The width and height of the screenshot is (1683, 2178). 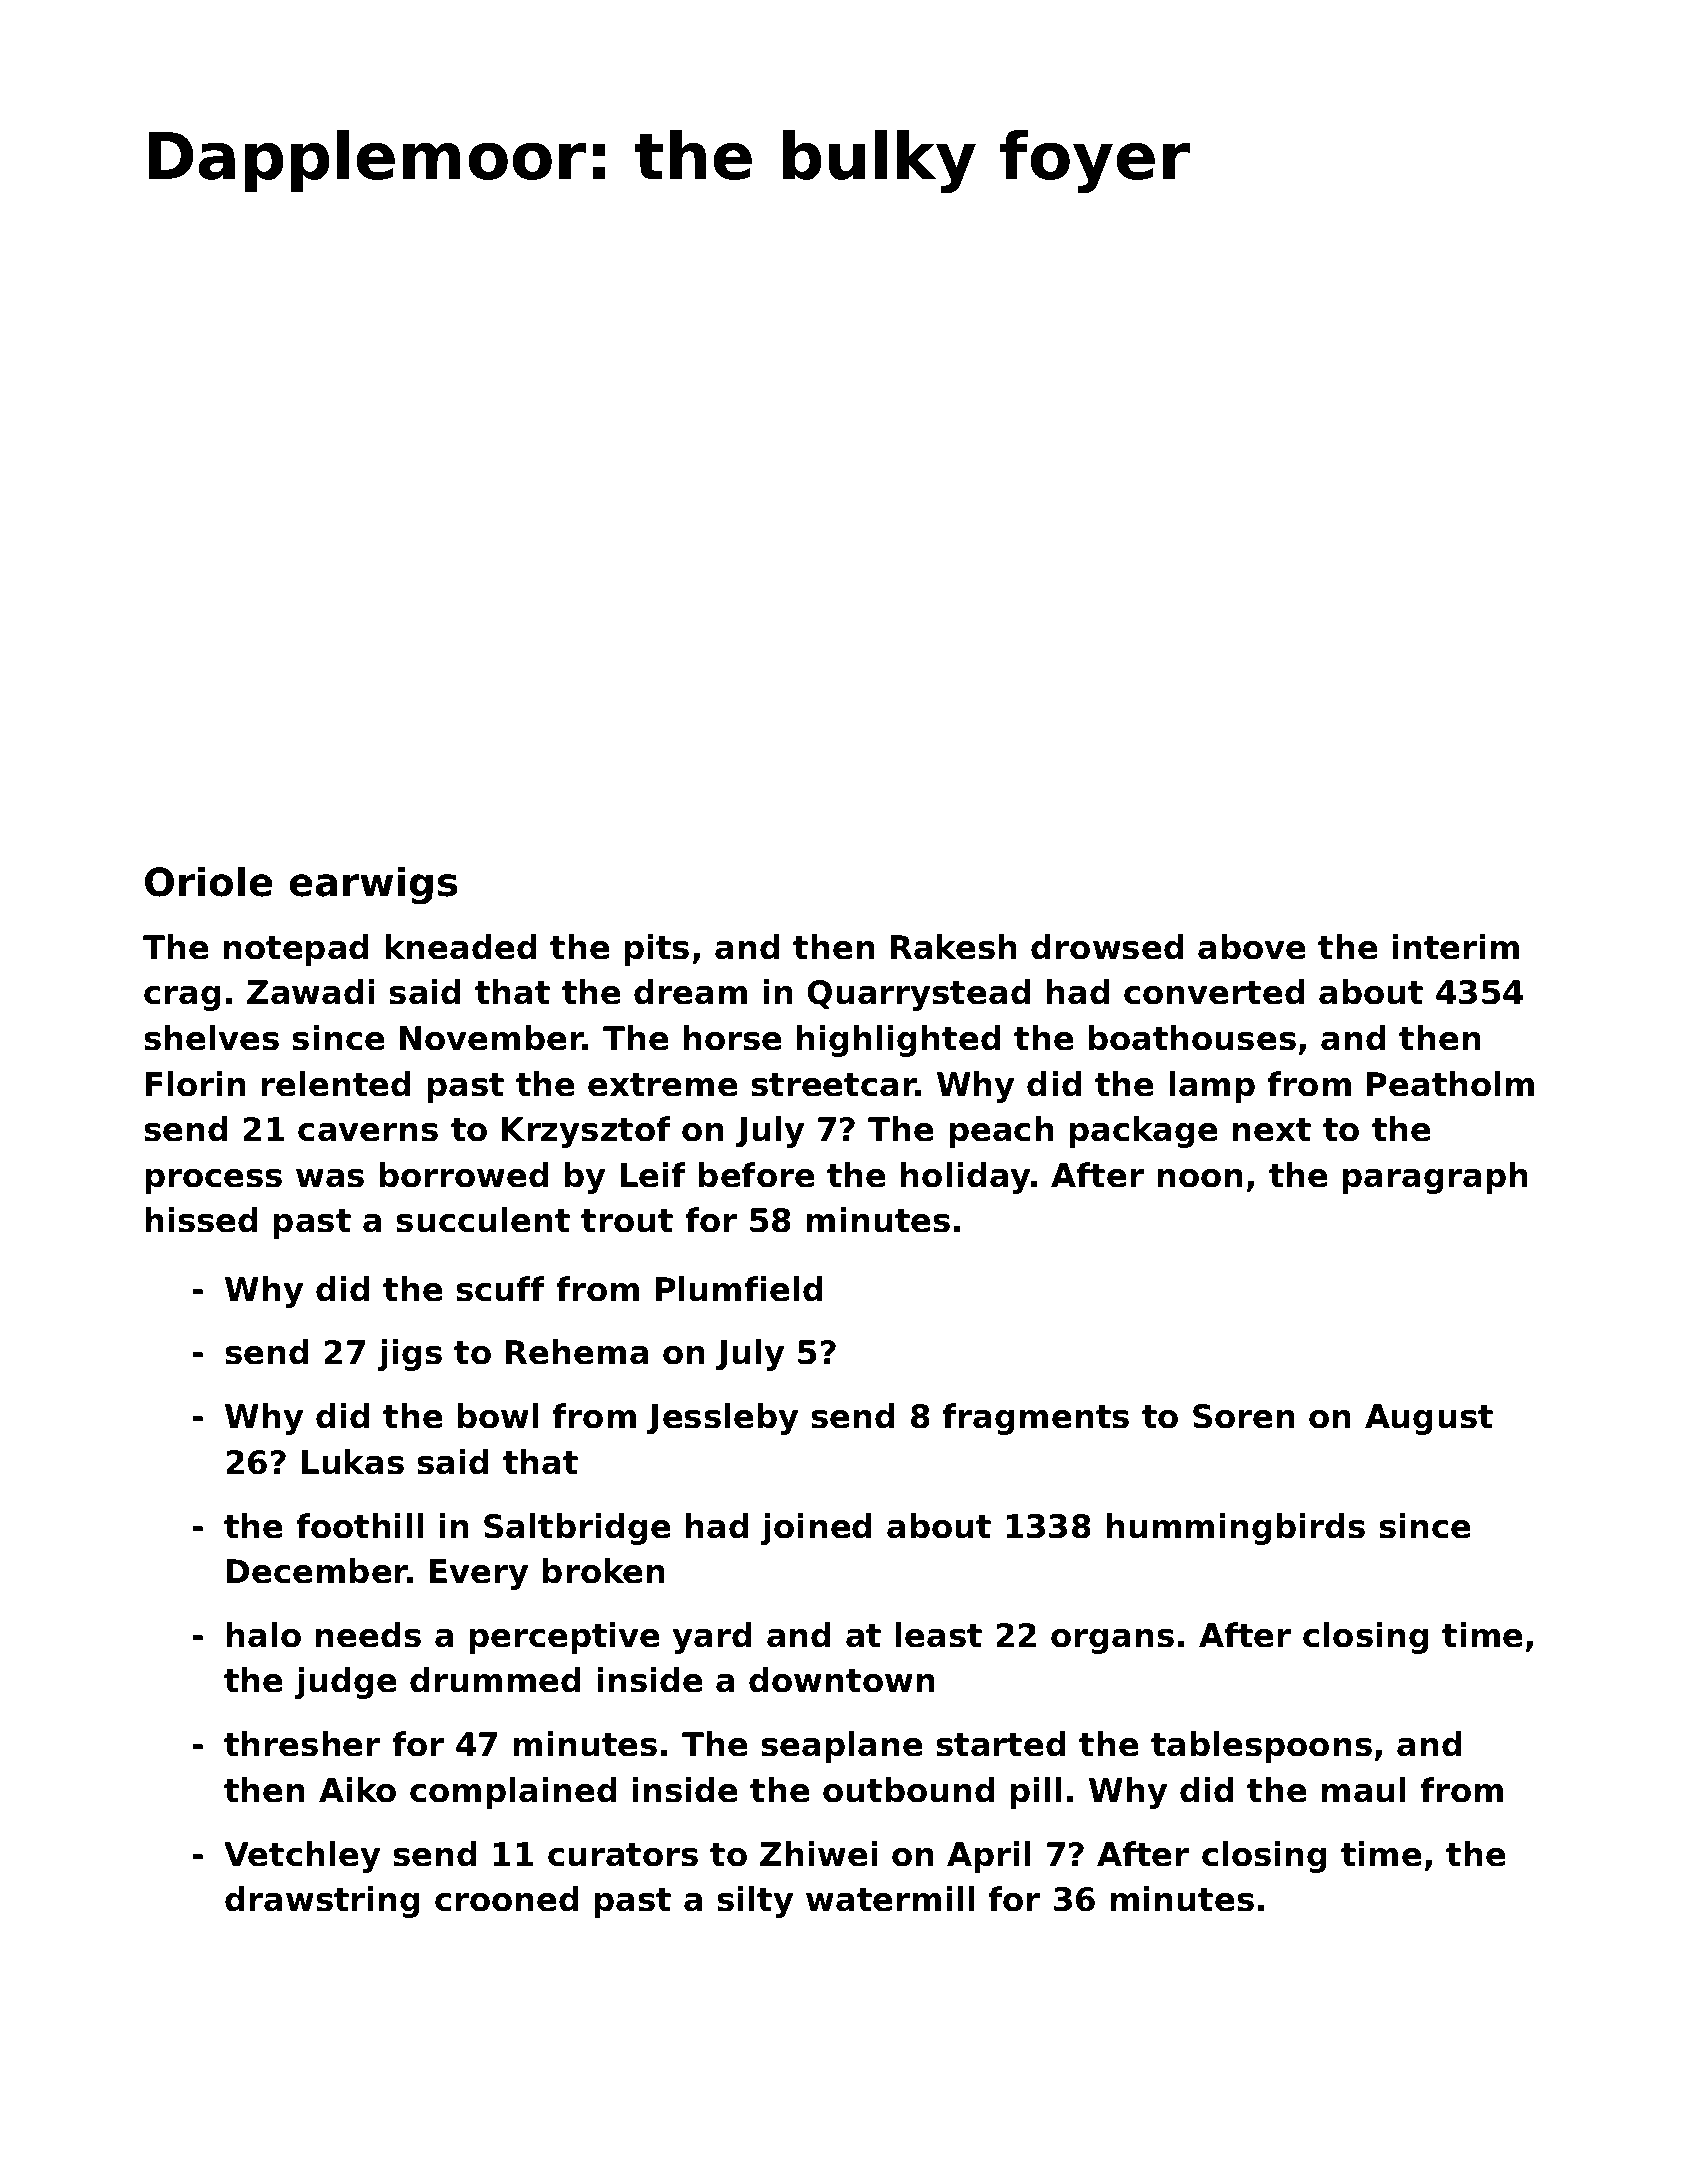 I want to click on maul, so click(x=1363, y=1790).
